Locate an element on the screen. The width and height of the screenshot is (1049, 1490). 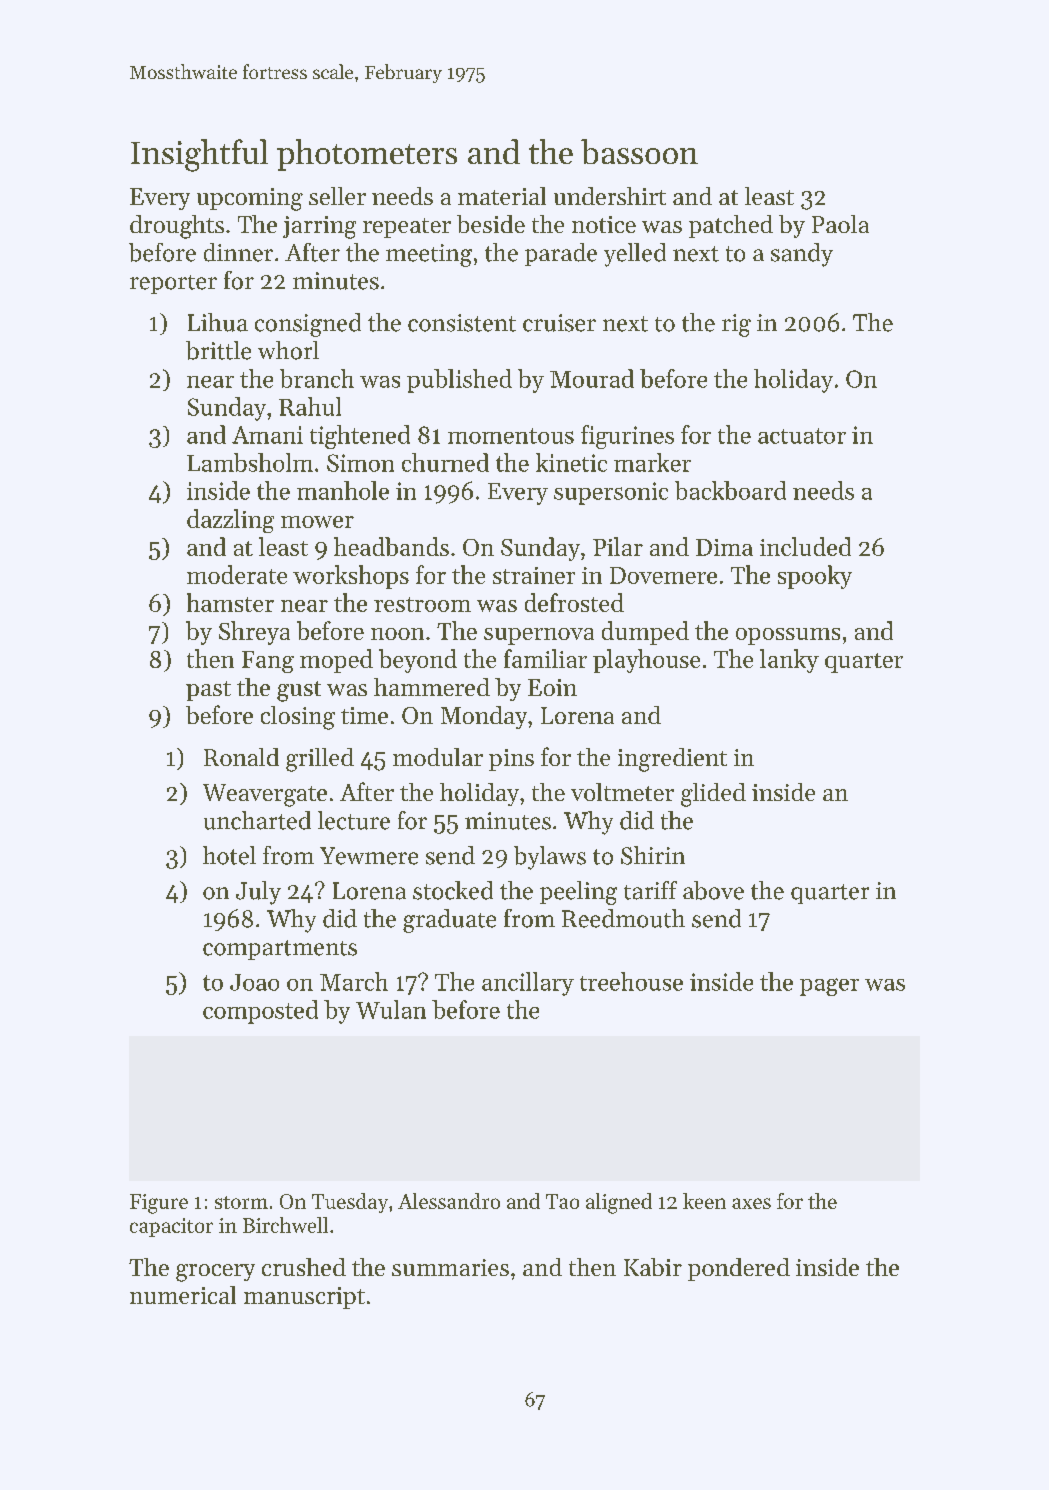
Tuesday is located at coordinates (350, 1203).
